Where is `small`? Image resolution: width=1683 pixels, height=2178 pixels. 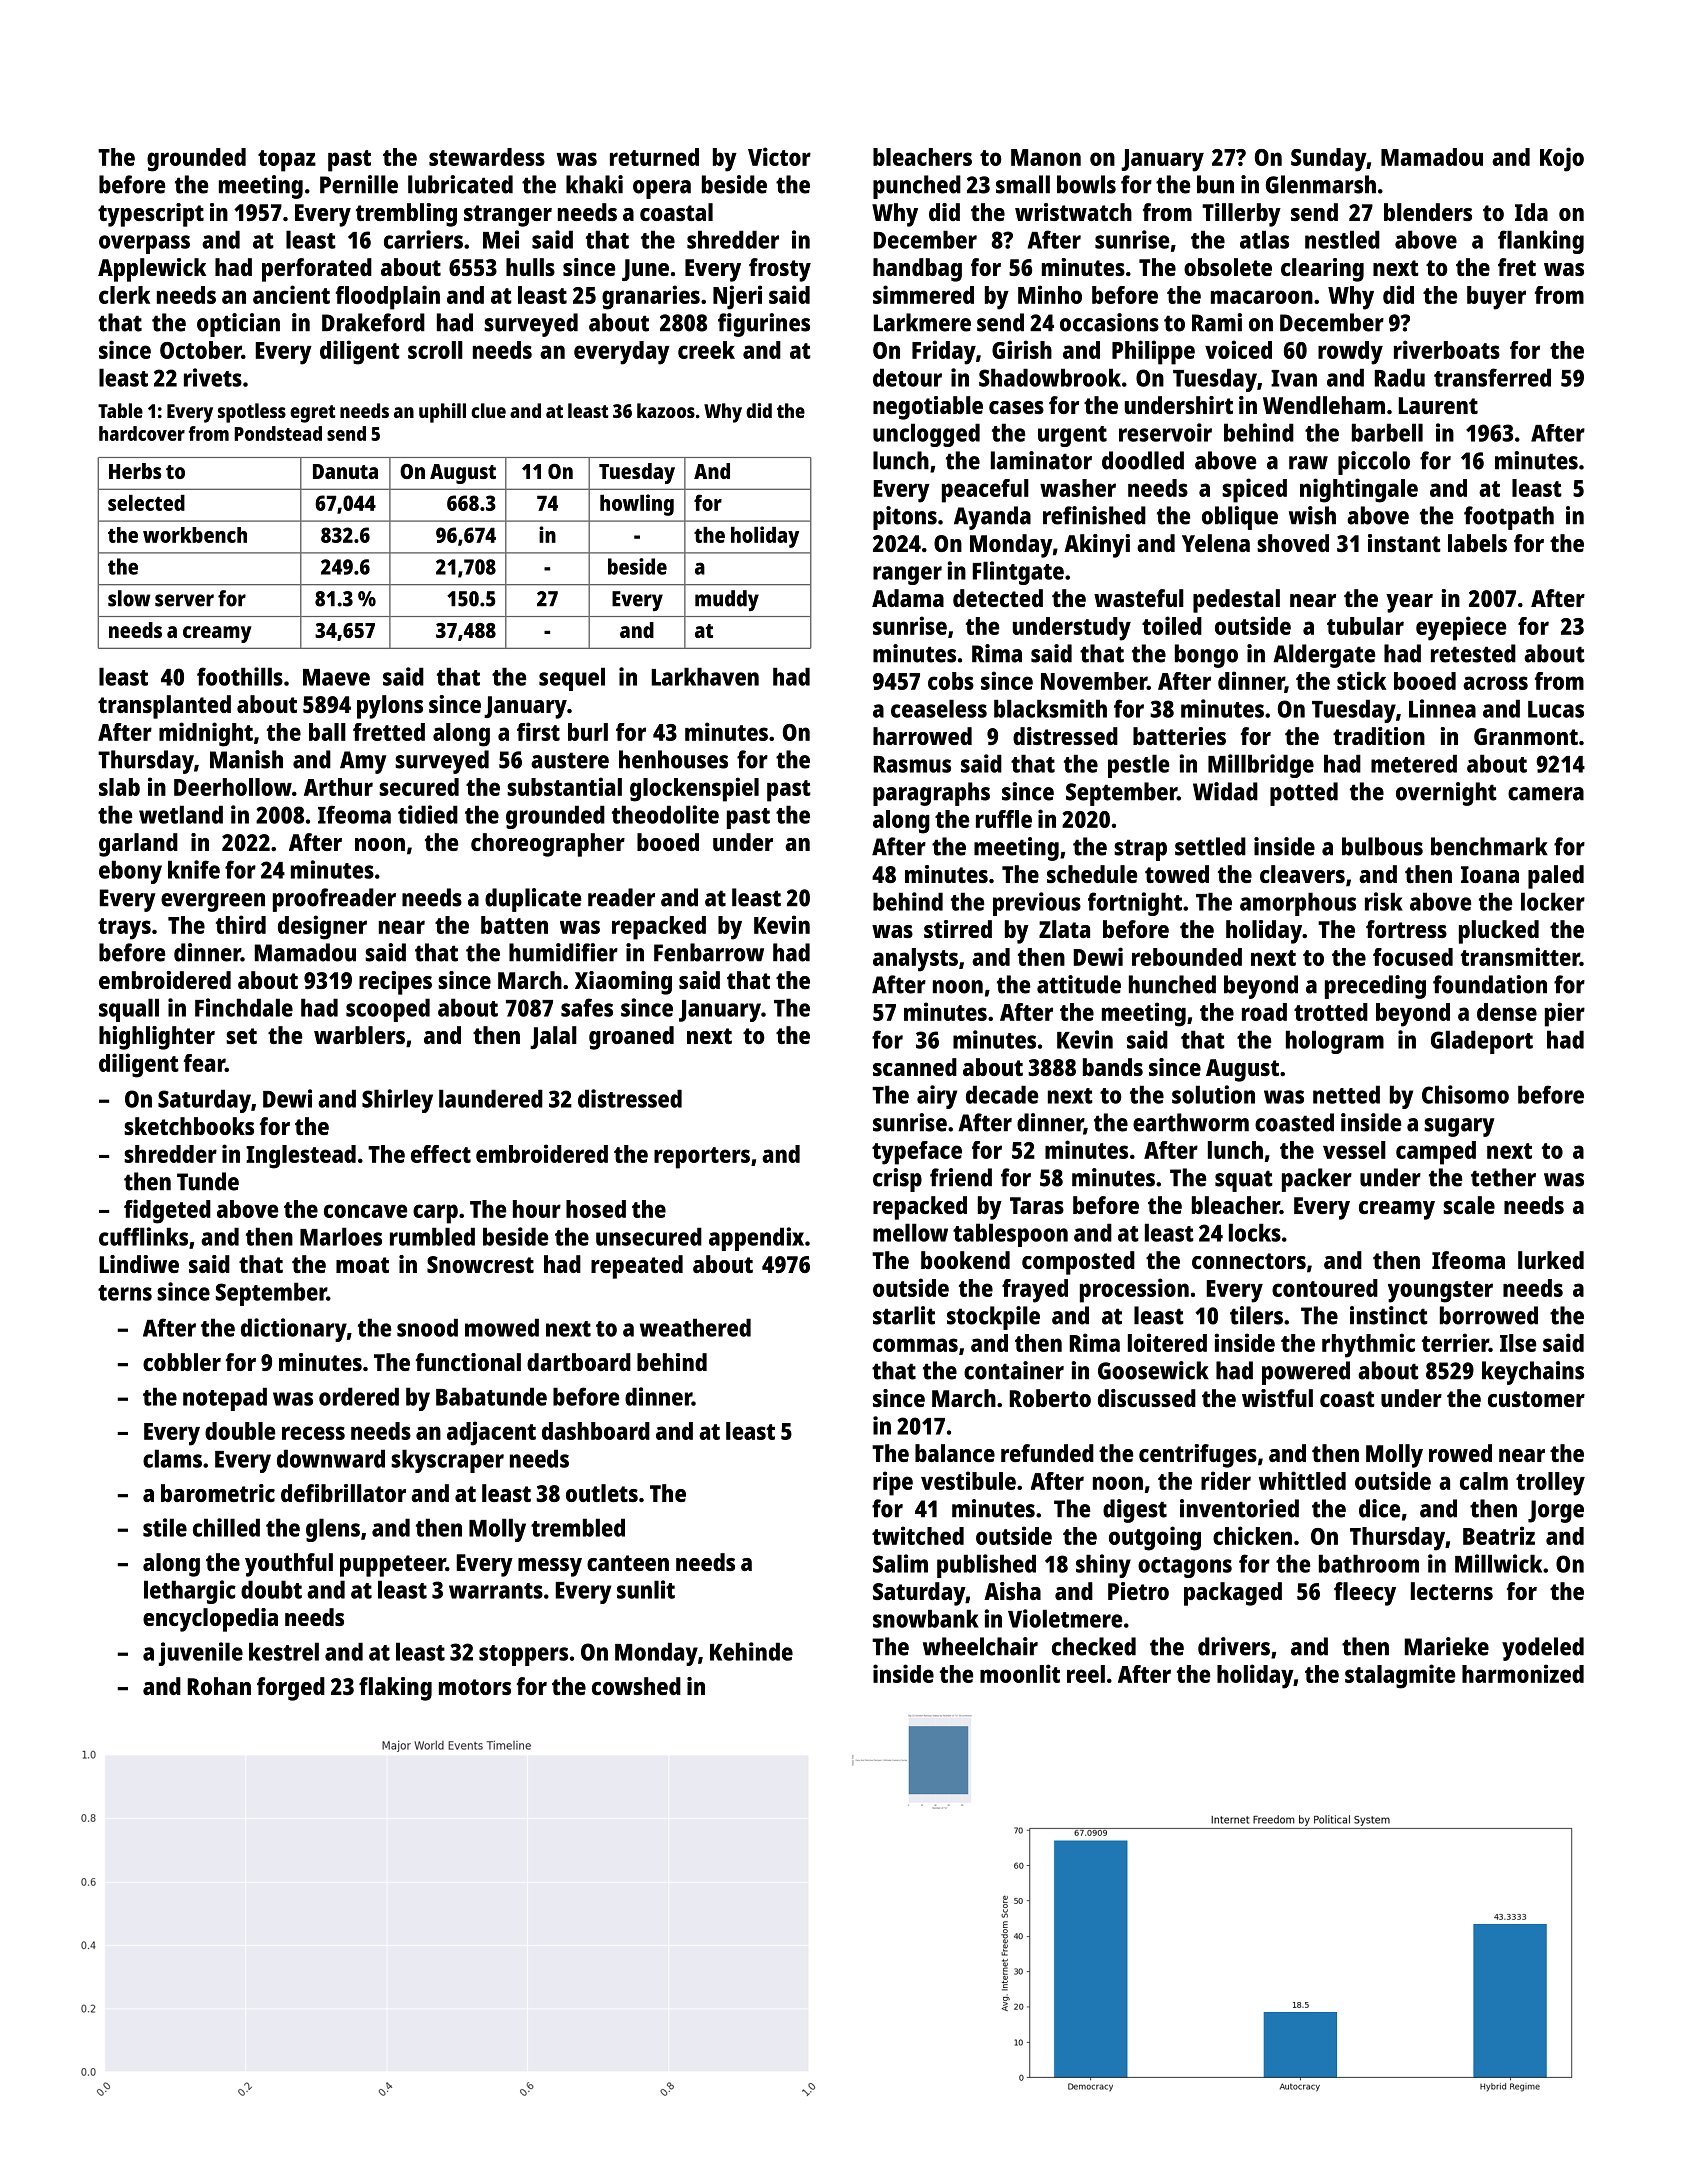 small is located at coordinates (1023, 184).
